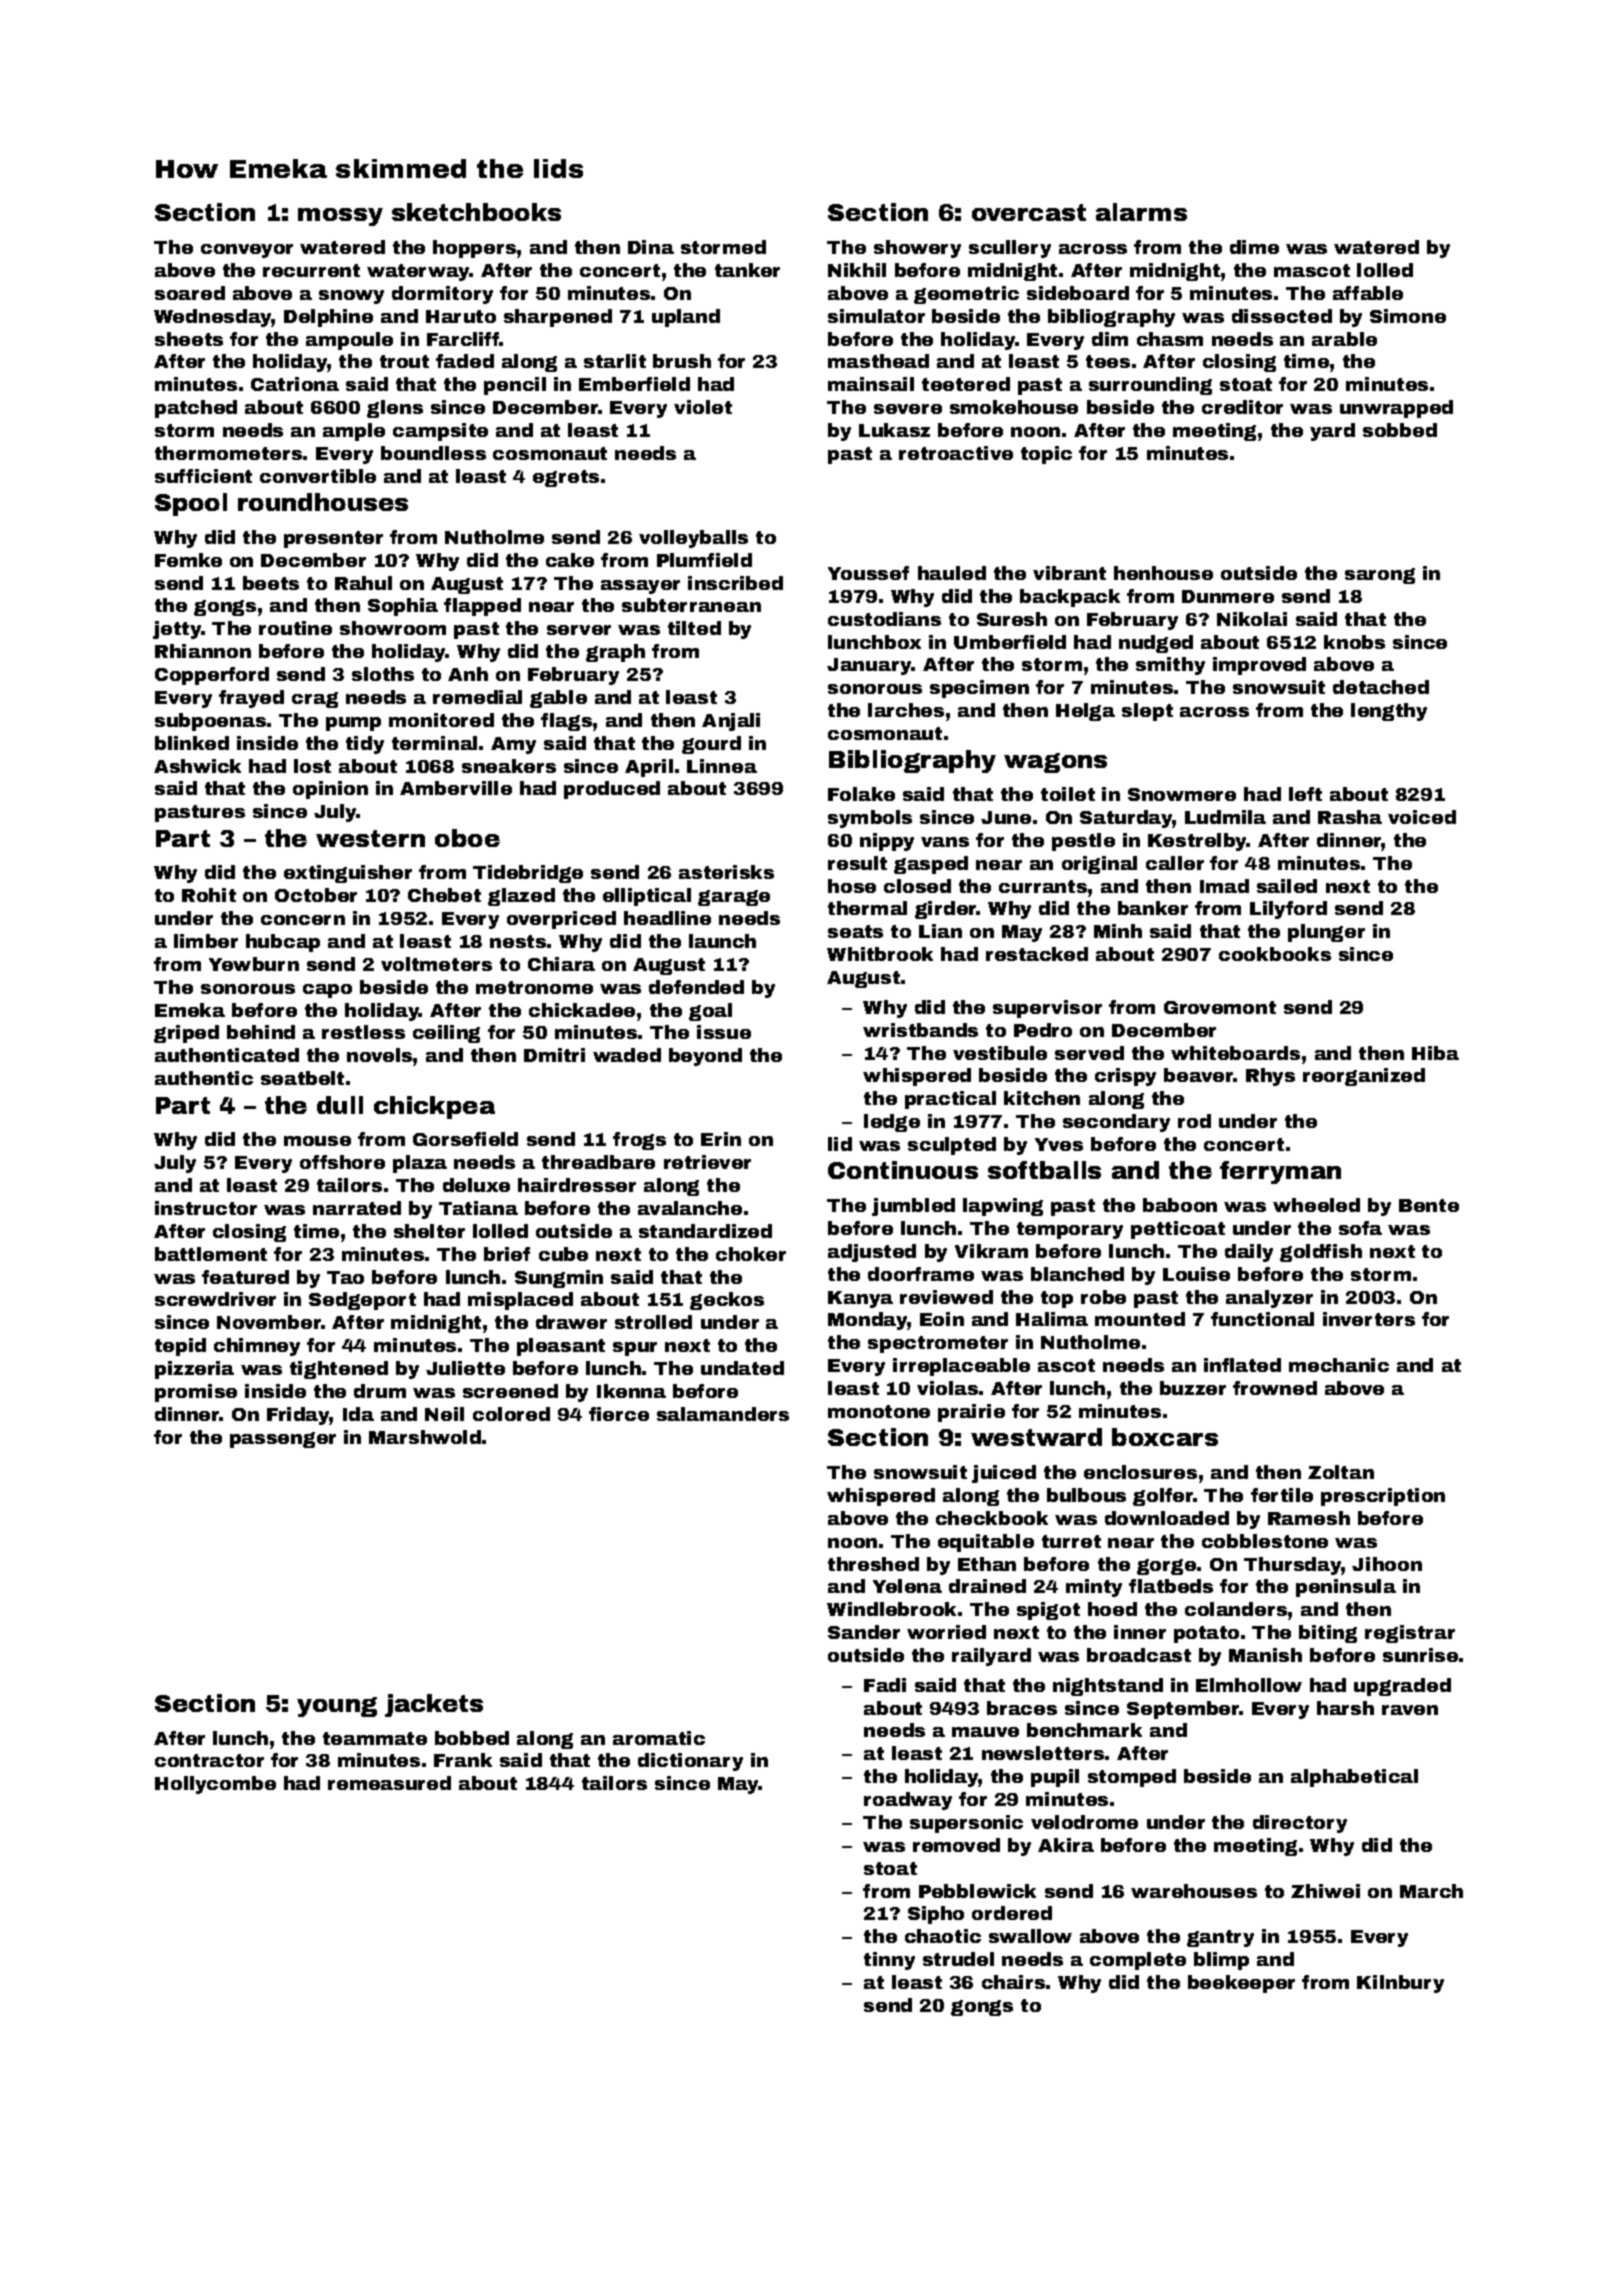  What do you see at coordinates (726, 872) in the page?
I see `asterisks` at bounding box center [726, 872].
